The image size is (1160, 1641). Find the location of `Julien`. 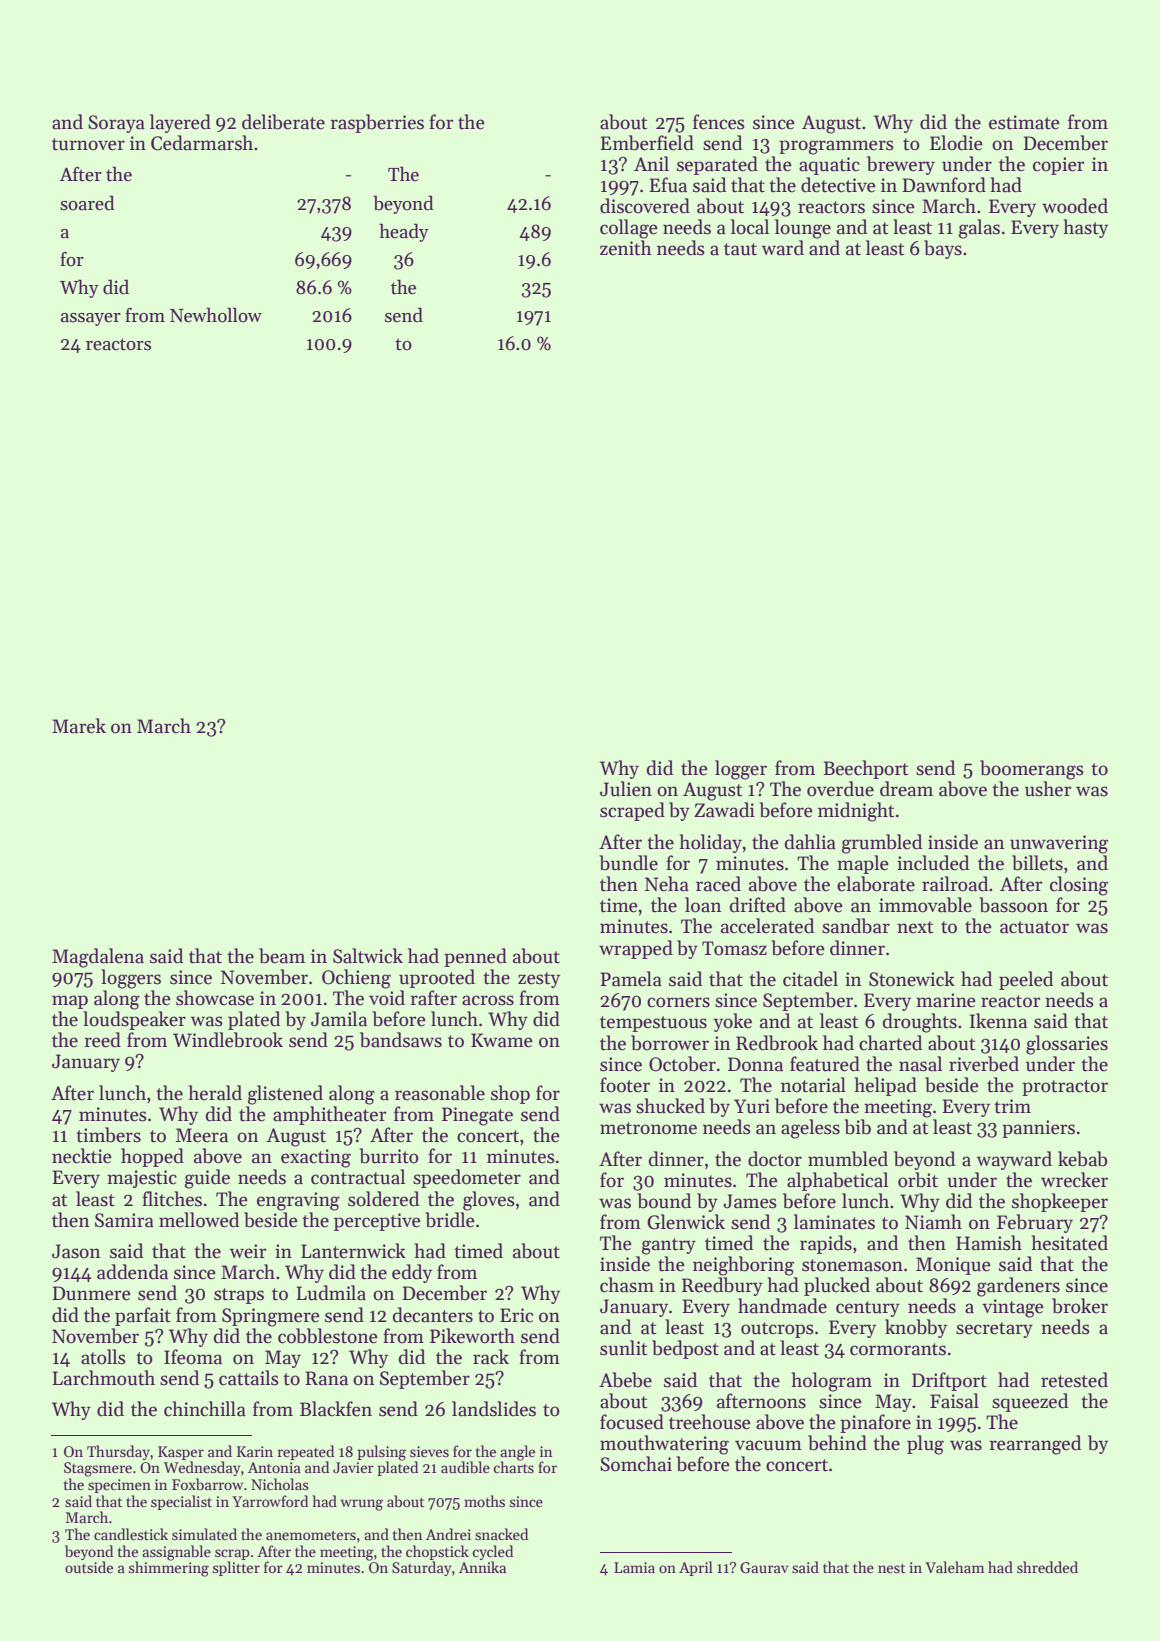

Julien is located at coordinates (626, 789).
